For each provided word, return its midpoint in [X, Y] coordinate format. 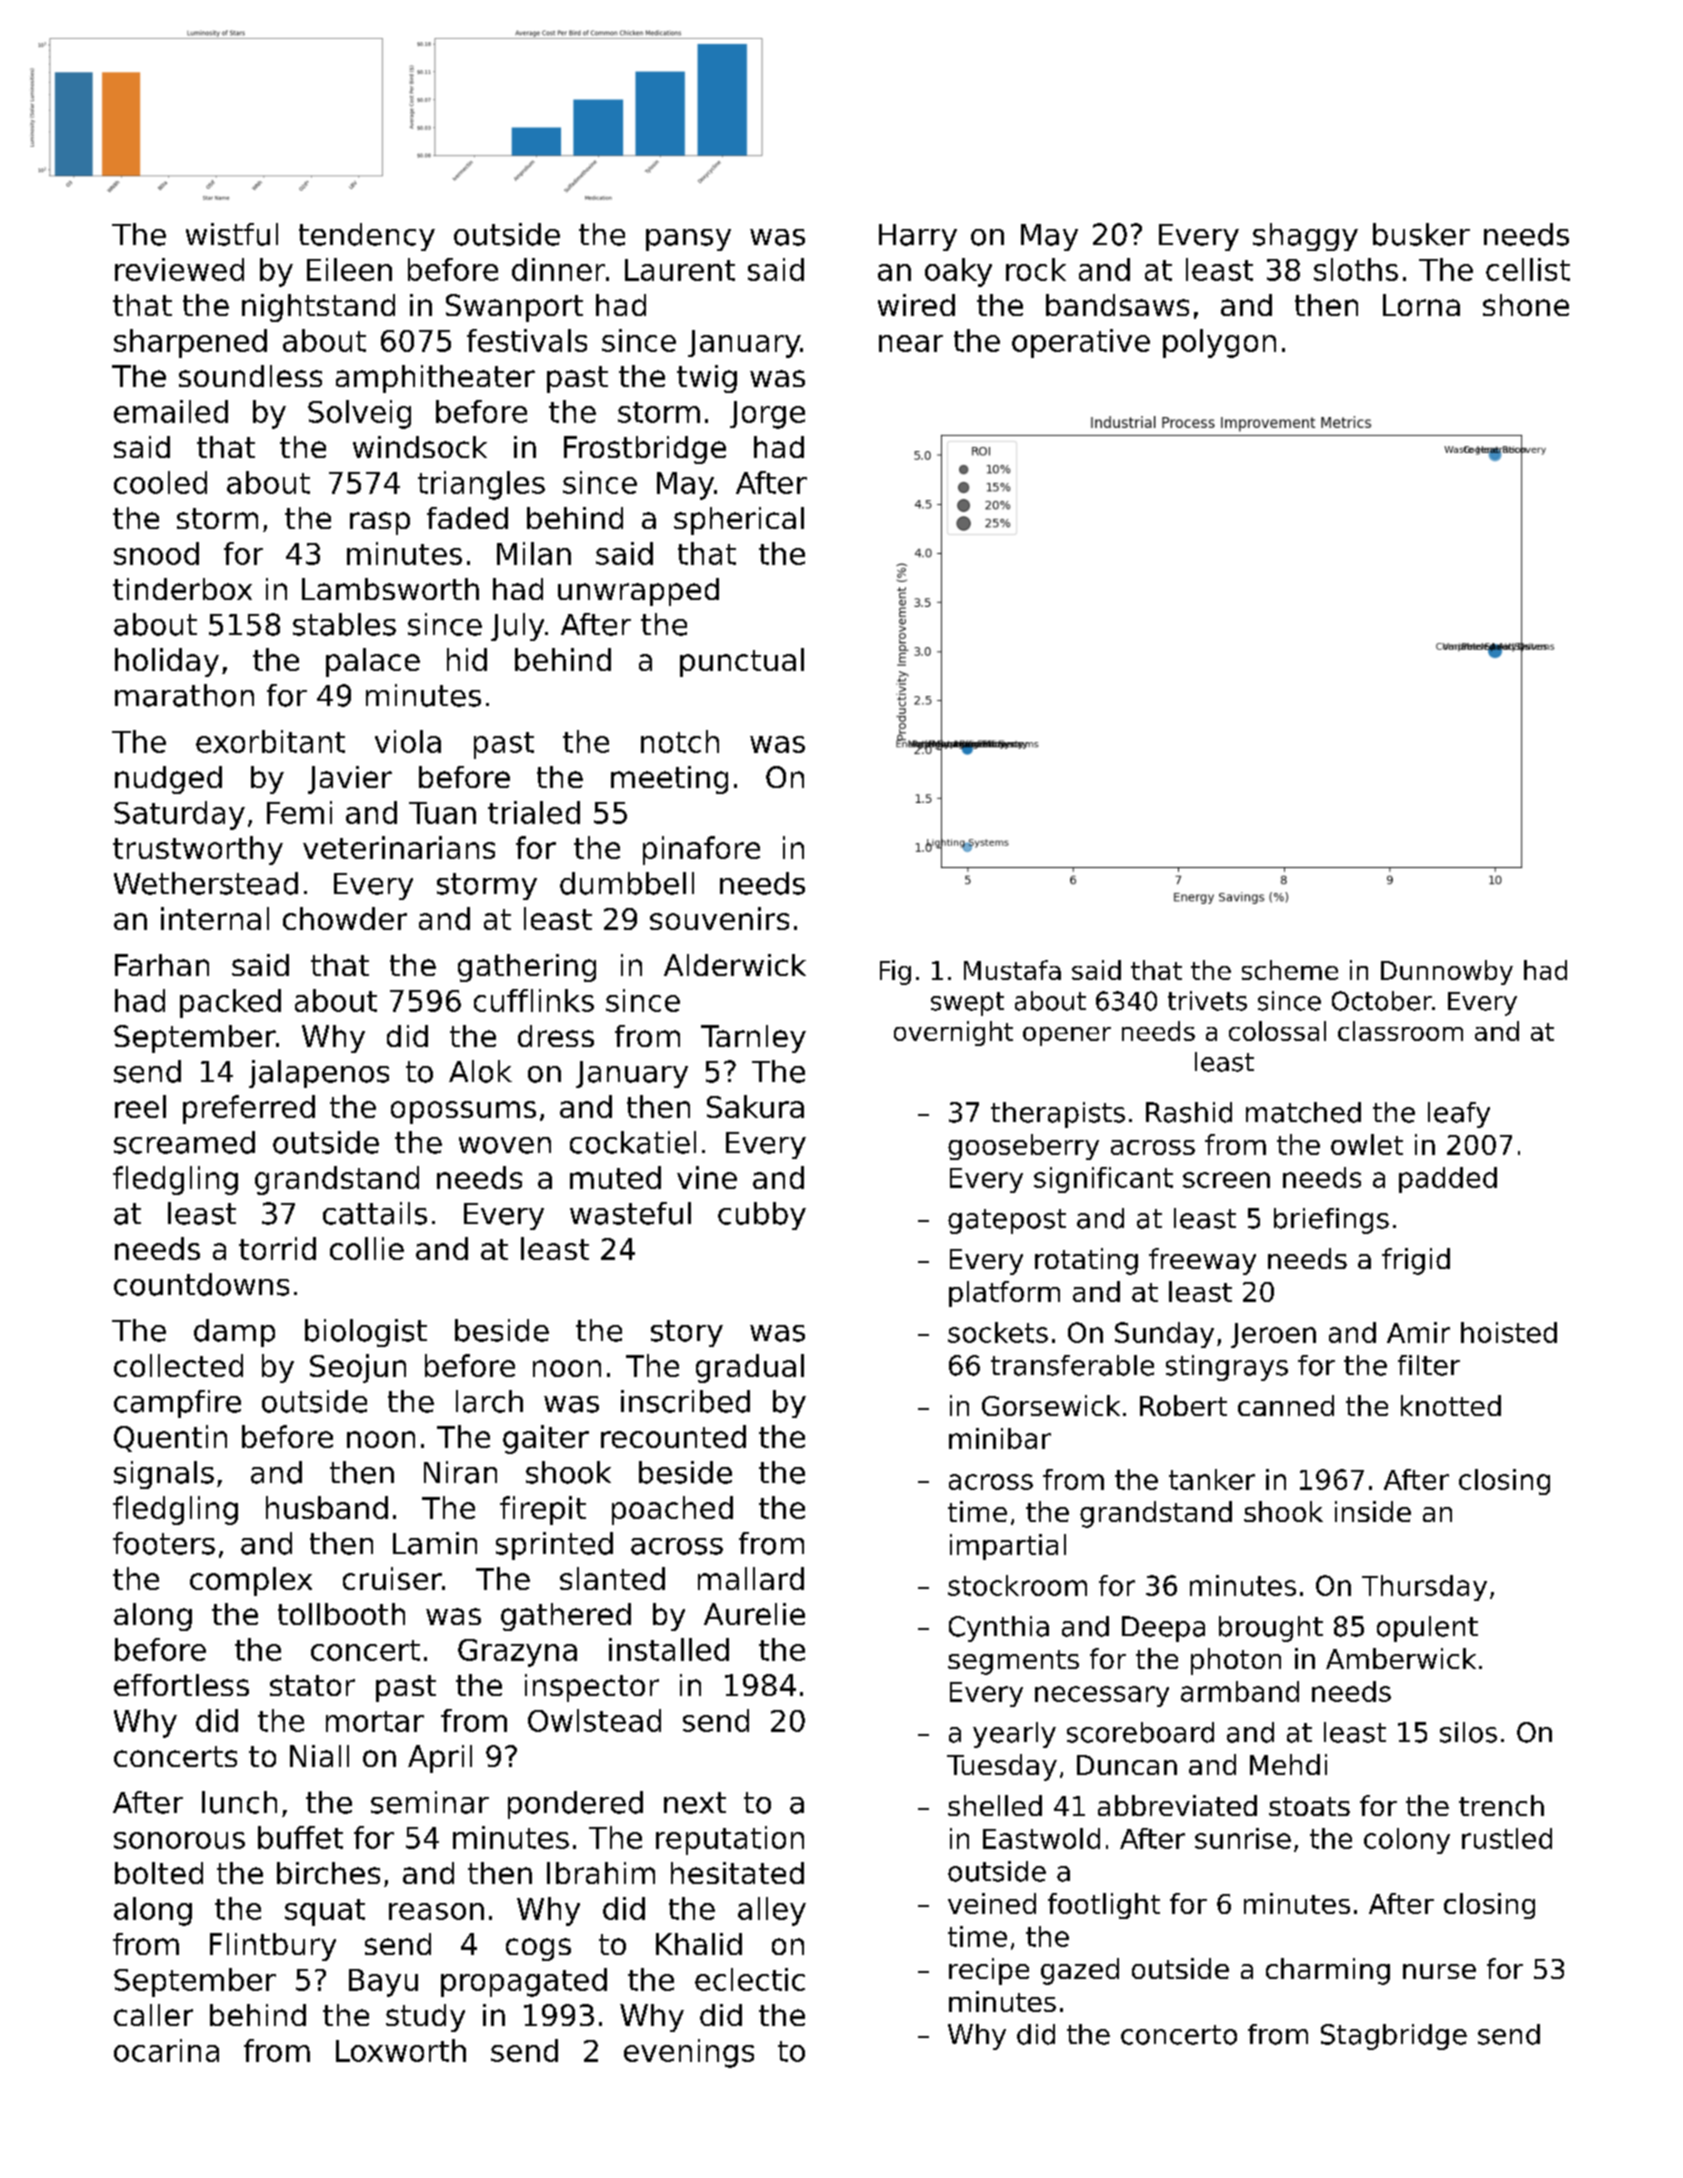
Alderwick [735, 965]
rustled [1507, 1838]
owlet [1367, 1144]
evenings [689, 2053]
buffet [300, 1837]
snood [156, 553]
